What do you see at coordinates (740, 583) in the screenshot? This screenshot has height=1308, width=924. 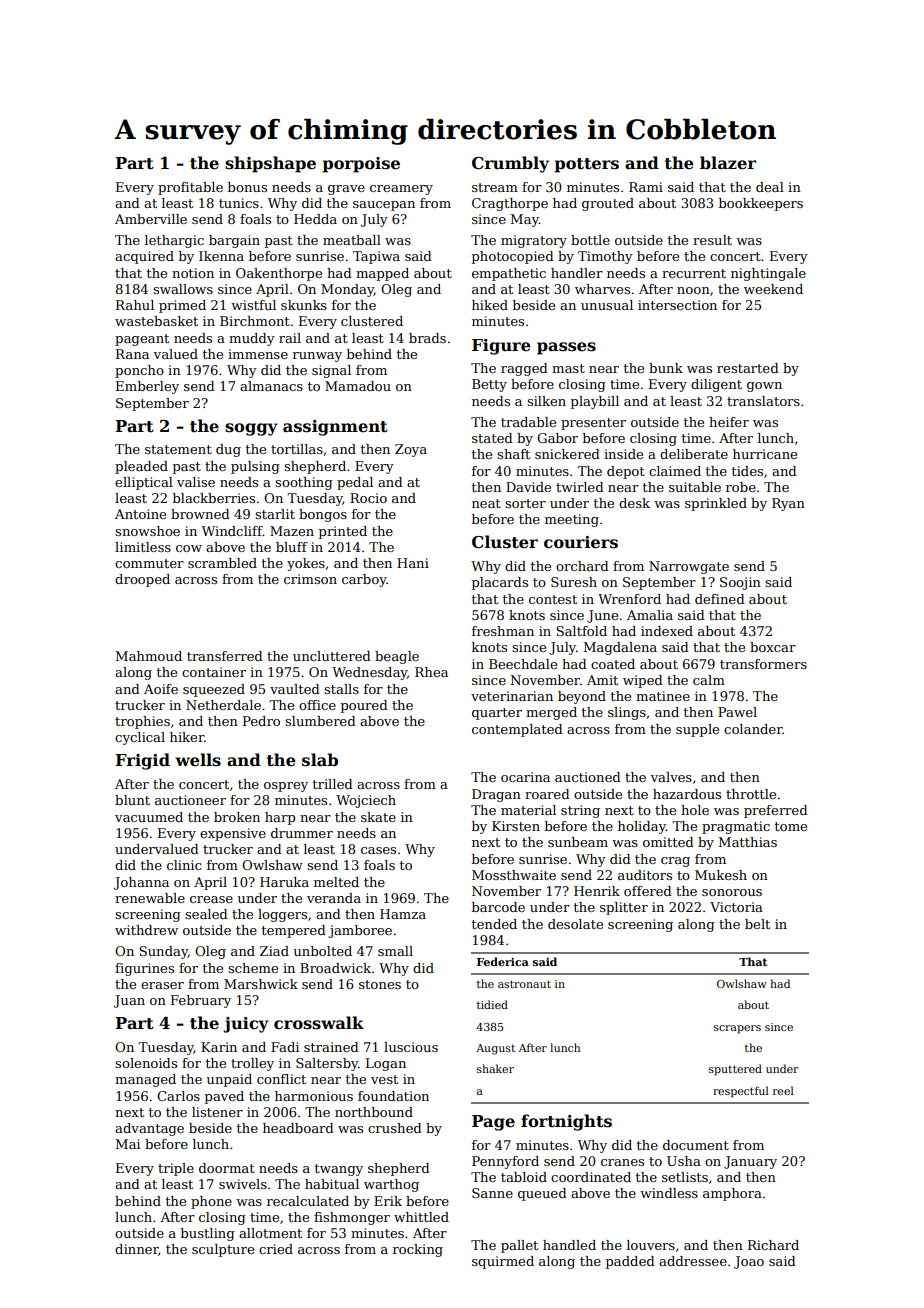 I see `Soojin` at bounding box center [740, 583].
